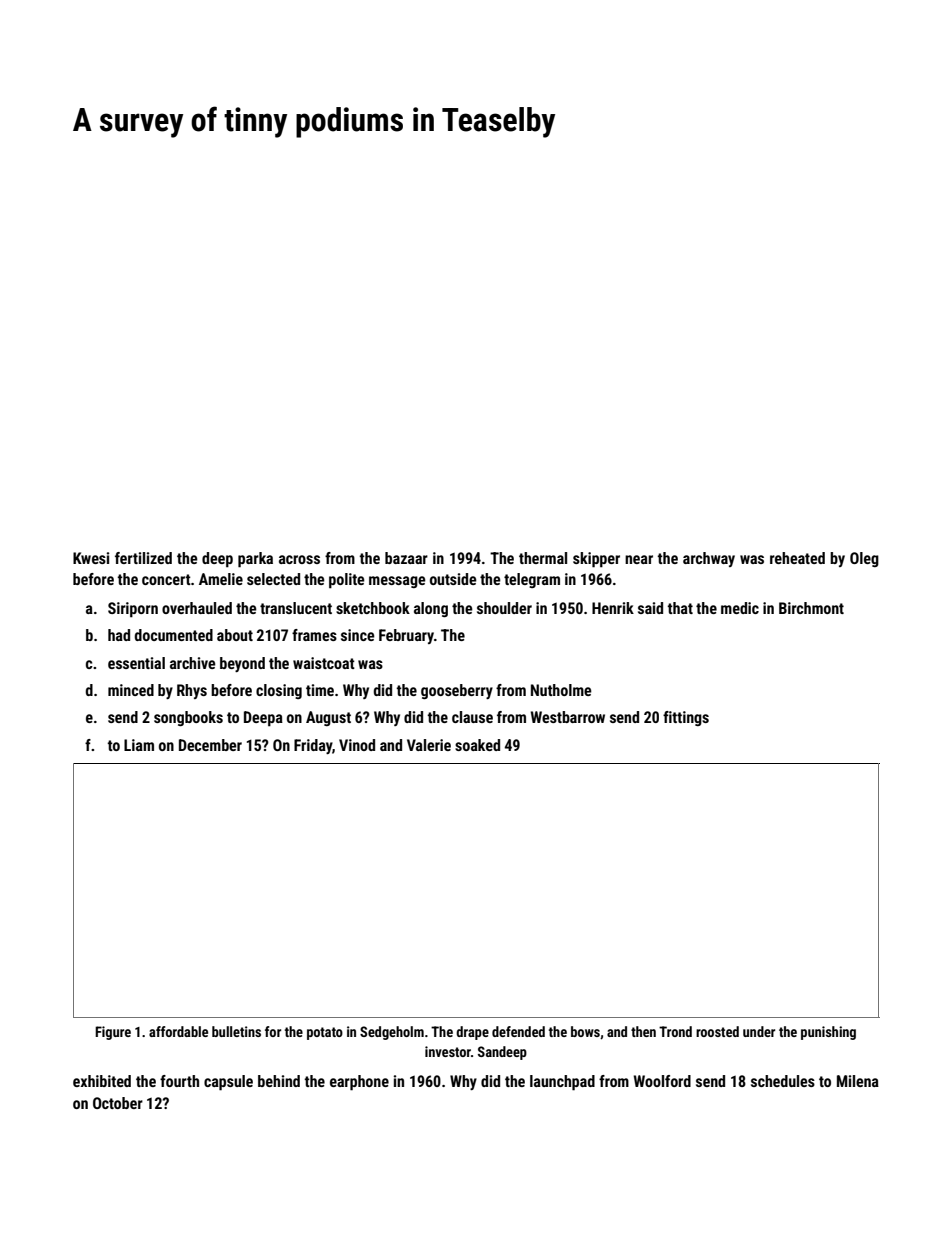  I want to click on soaked, so click(477, 745).
